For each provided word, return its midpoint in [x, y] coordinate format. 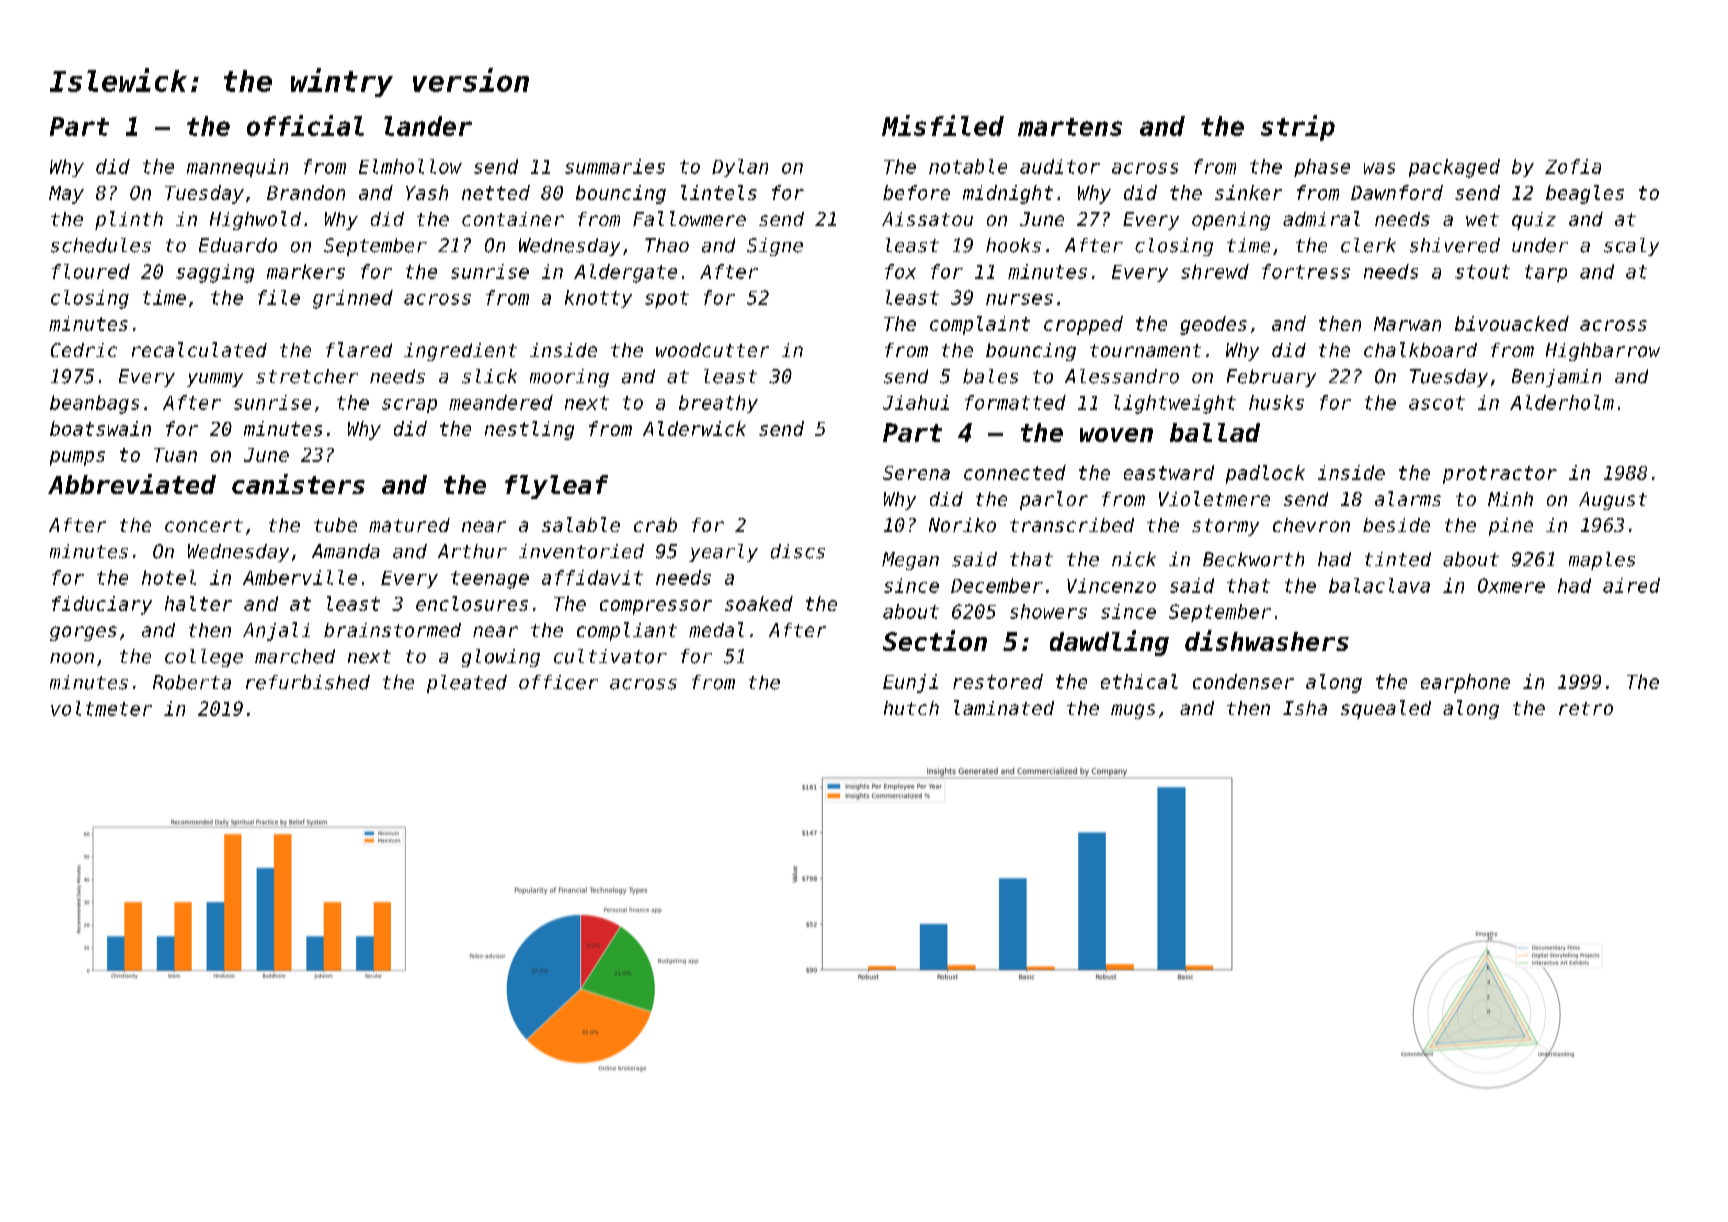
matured [409, 525]
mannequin [237, 168]
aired [1631, 585]
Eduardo [238, 245]
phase [1322, 168]
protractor [1500, 475]
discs [798, 551]
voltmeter [101, 708]
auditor [1060, 166]
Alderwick [694, 428]
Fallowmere [689, 218]
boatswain [100, 428]
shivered [1455, 245]
